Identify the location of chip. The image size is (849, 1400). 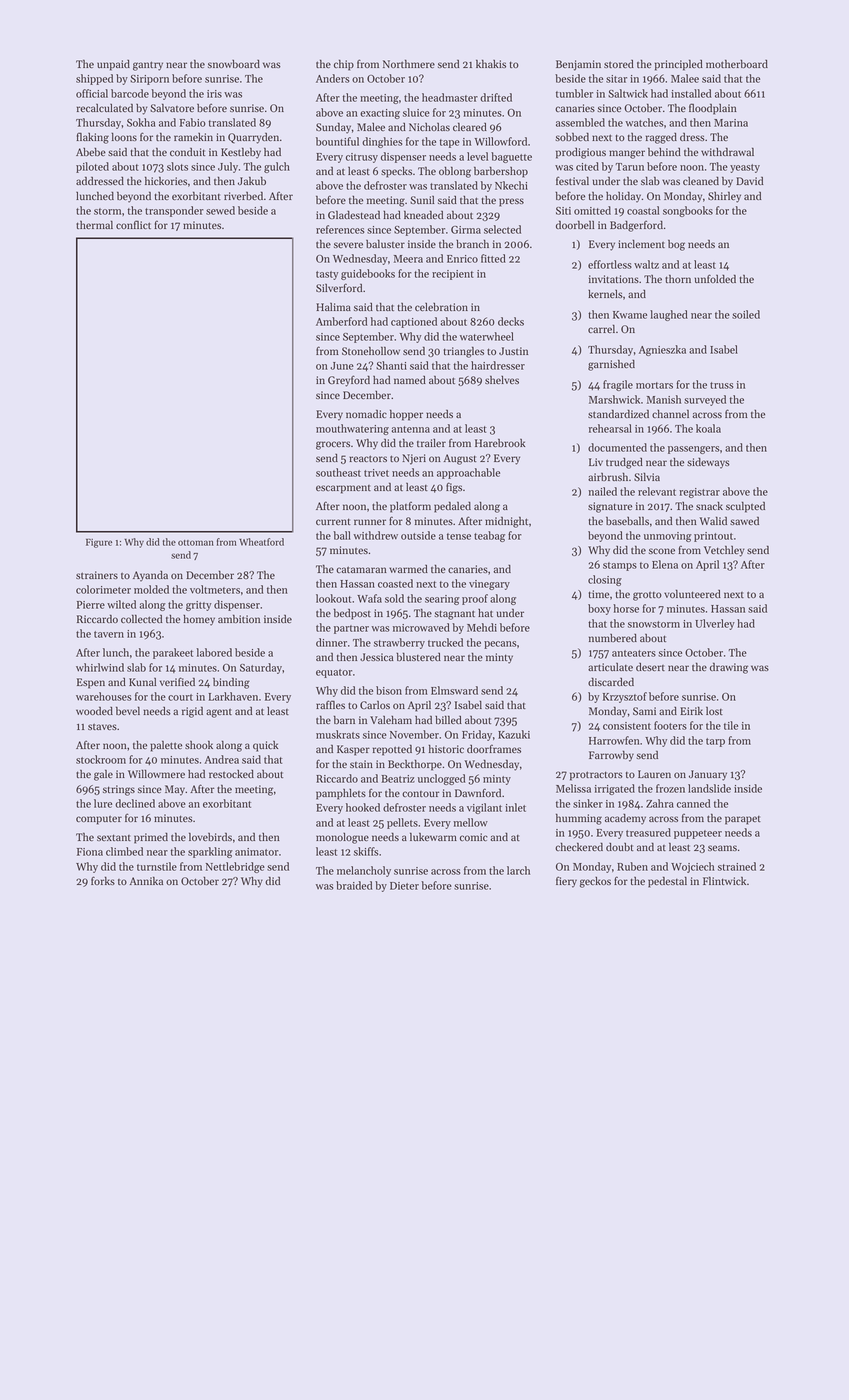
(344, 65).
